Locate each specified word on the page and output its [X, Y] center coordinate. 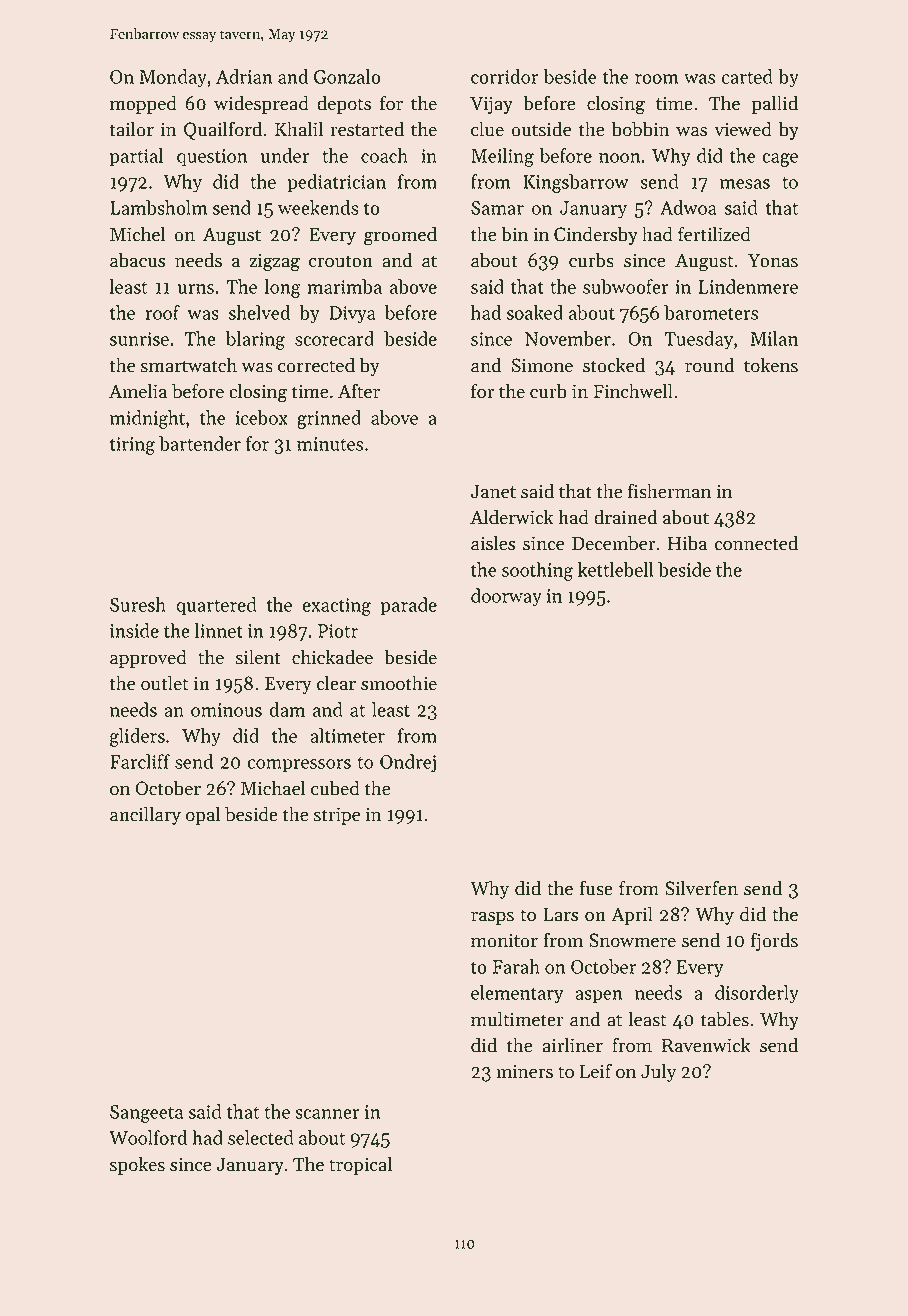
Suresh [138, 604]
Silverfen [701, 888]
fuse [596, 888]
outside [541, 129]
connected [756, 543]
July [658, 1072]
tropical [360, 1165]
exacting [337, 607]
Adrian [244, 76]
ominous [226, 710]
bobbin [640, 129]
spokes [137, 1165]
